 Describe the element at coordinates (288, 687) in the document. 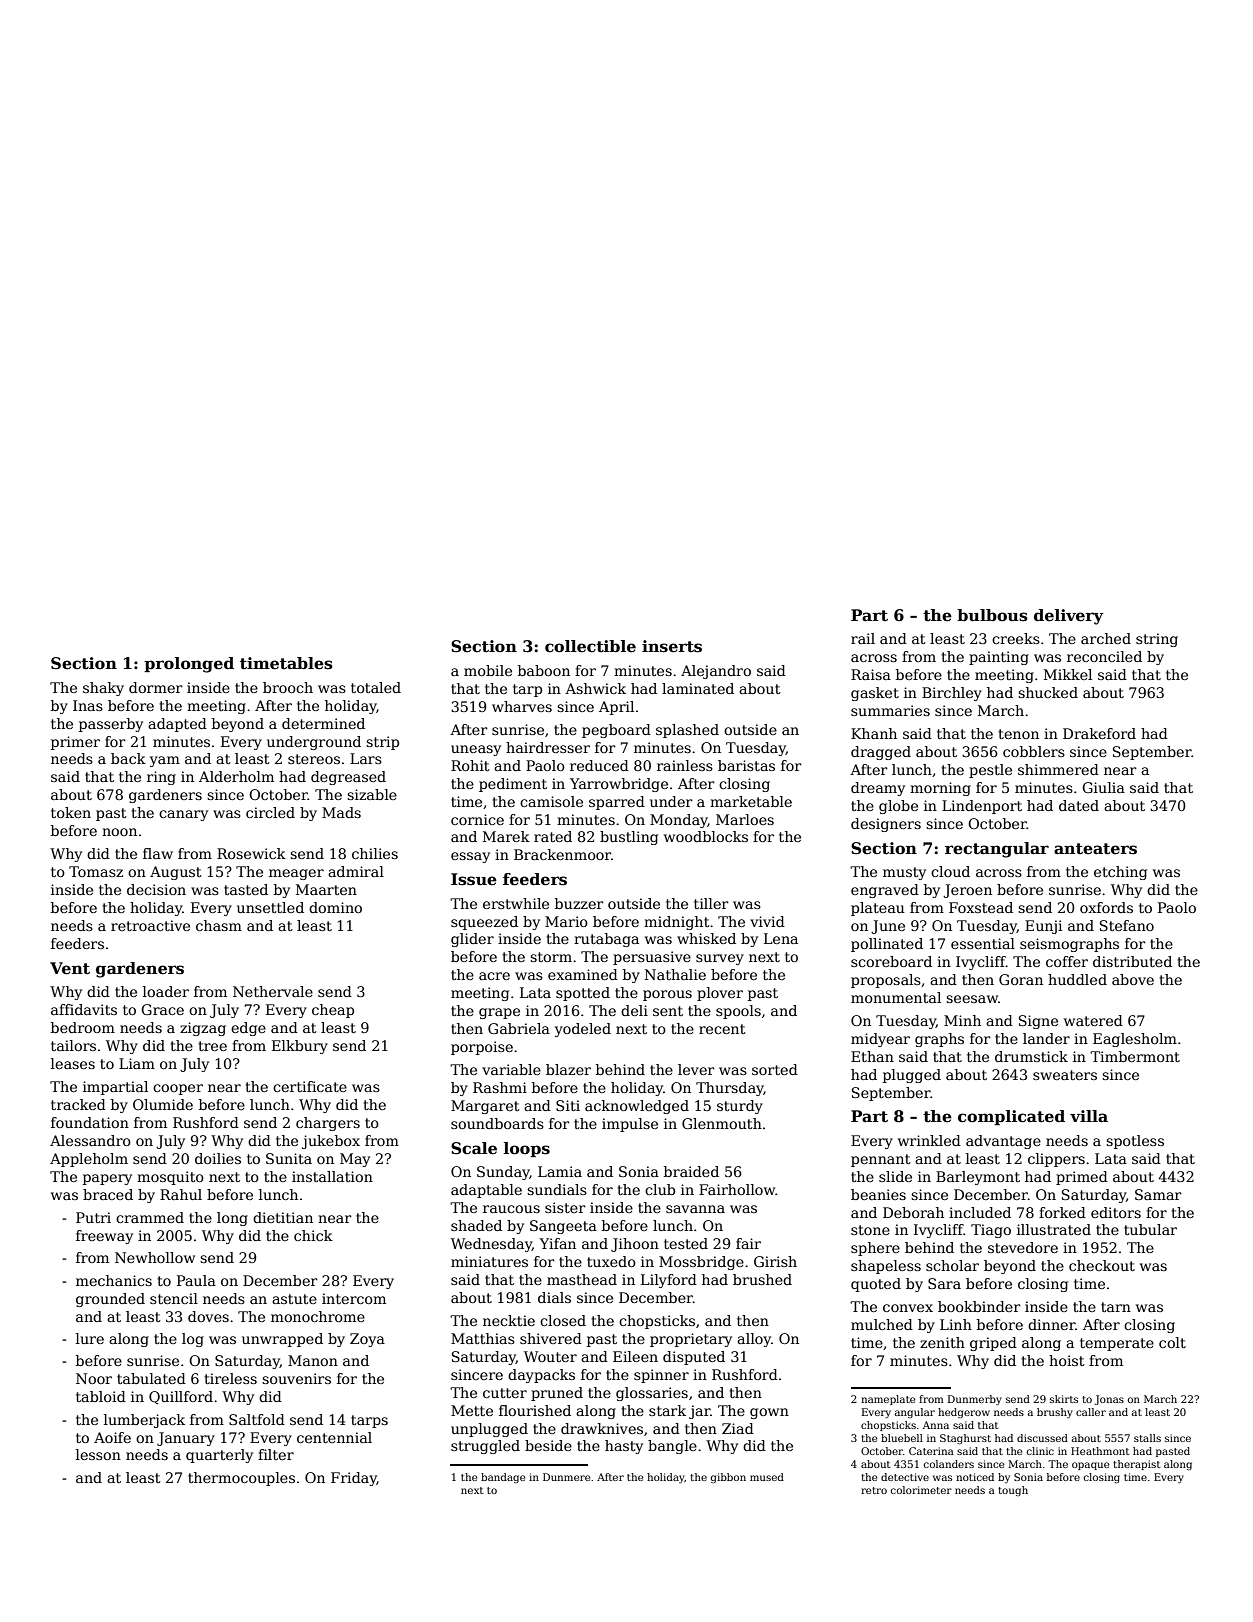

I see `brooch` at that location.
